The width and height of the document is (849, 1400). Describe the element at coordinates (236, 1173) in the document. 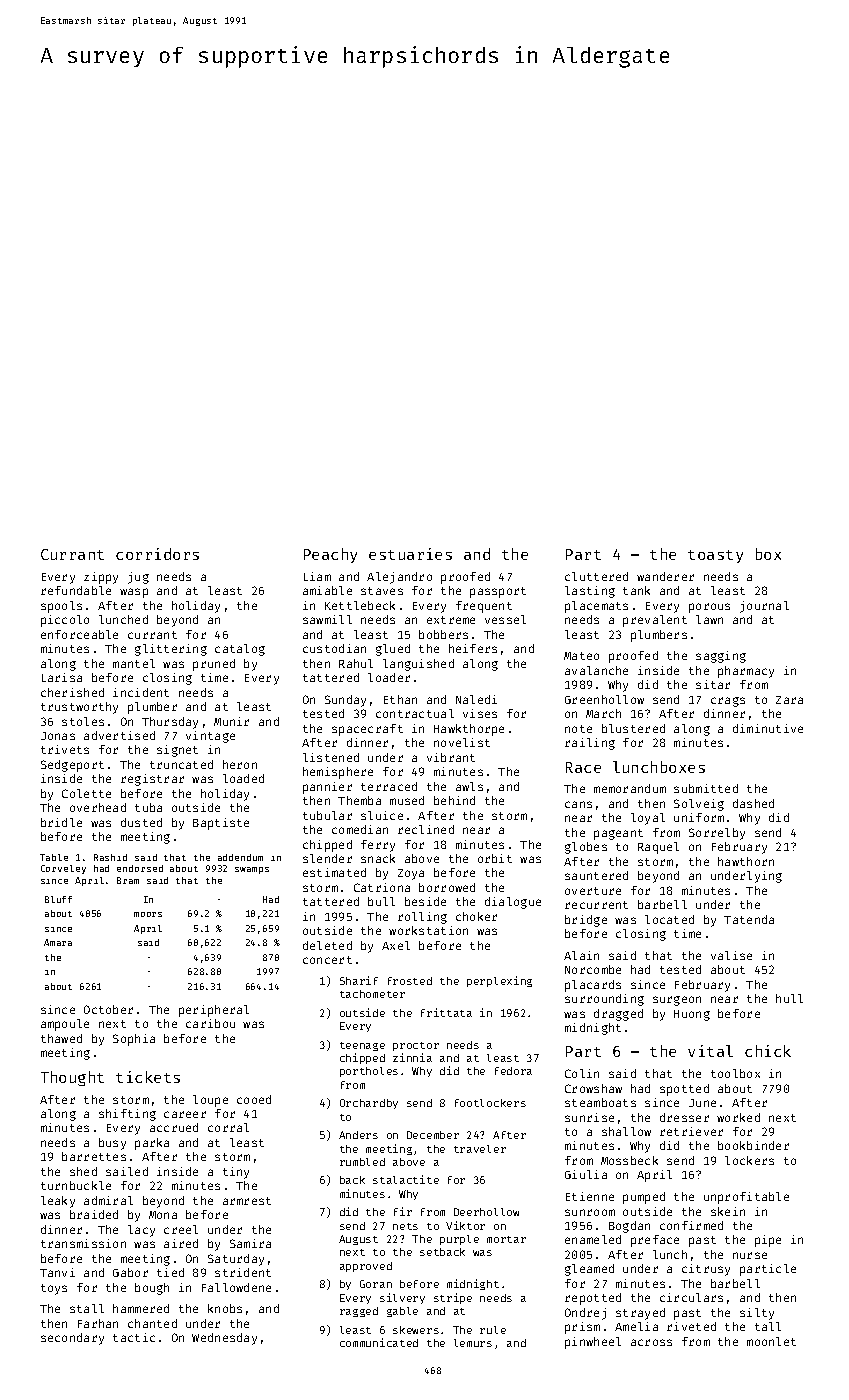

I see `tiny` at that location.
